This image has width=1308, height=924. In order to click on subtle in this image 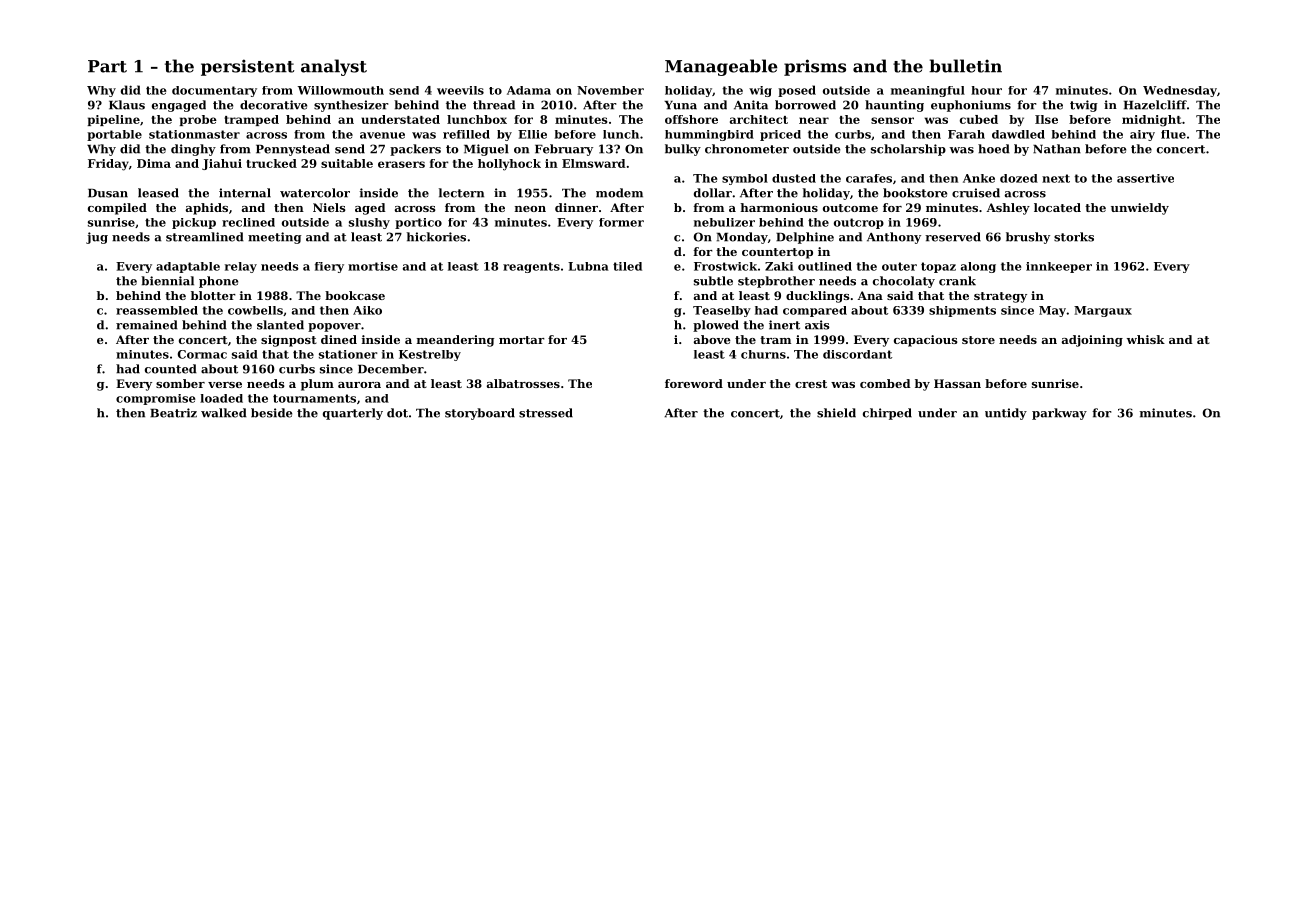, I will do `click(713, 281)`.
